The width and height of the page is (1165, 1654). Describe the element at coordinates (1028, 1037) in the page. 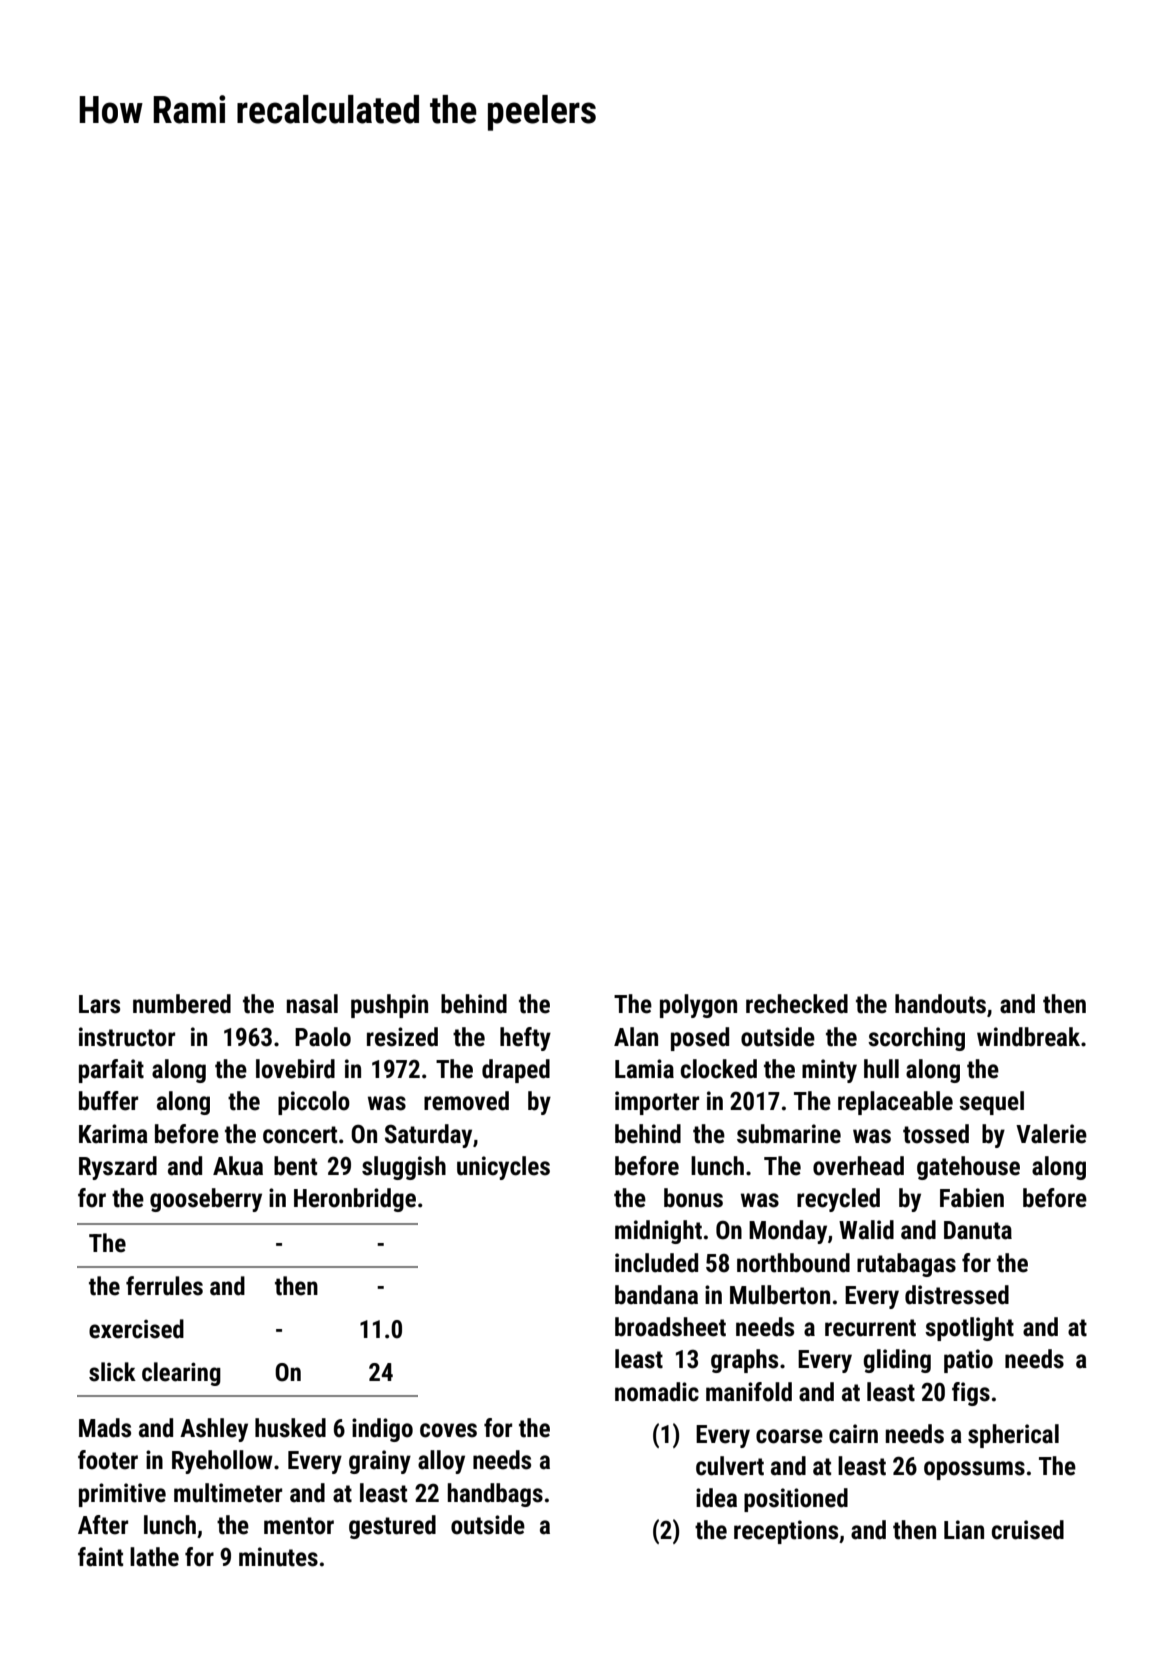

I see `windbreak` at that location.
